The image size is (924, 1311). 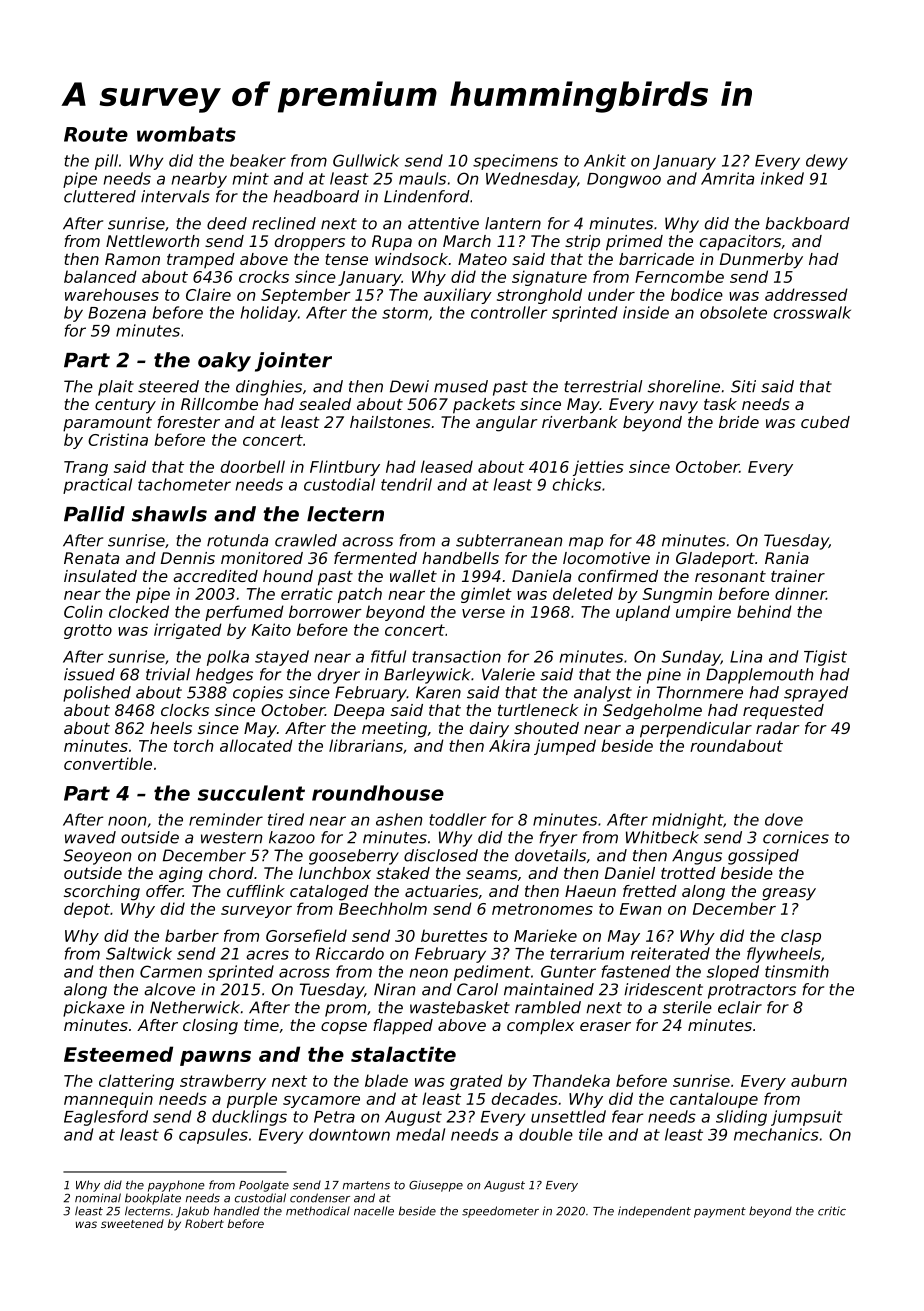 I want to click on practical, so click(x=97, y=486).
